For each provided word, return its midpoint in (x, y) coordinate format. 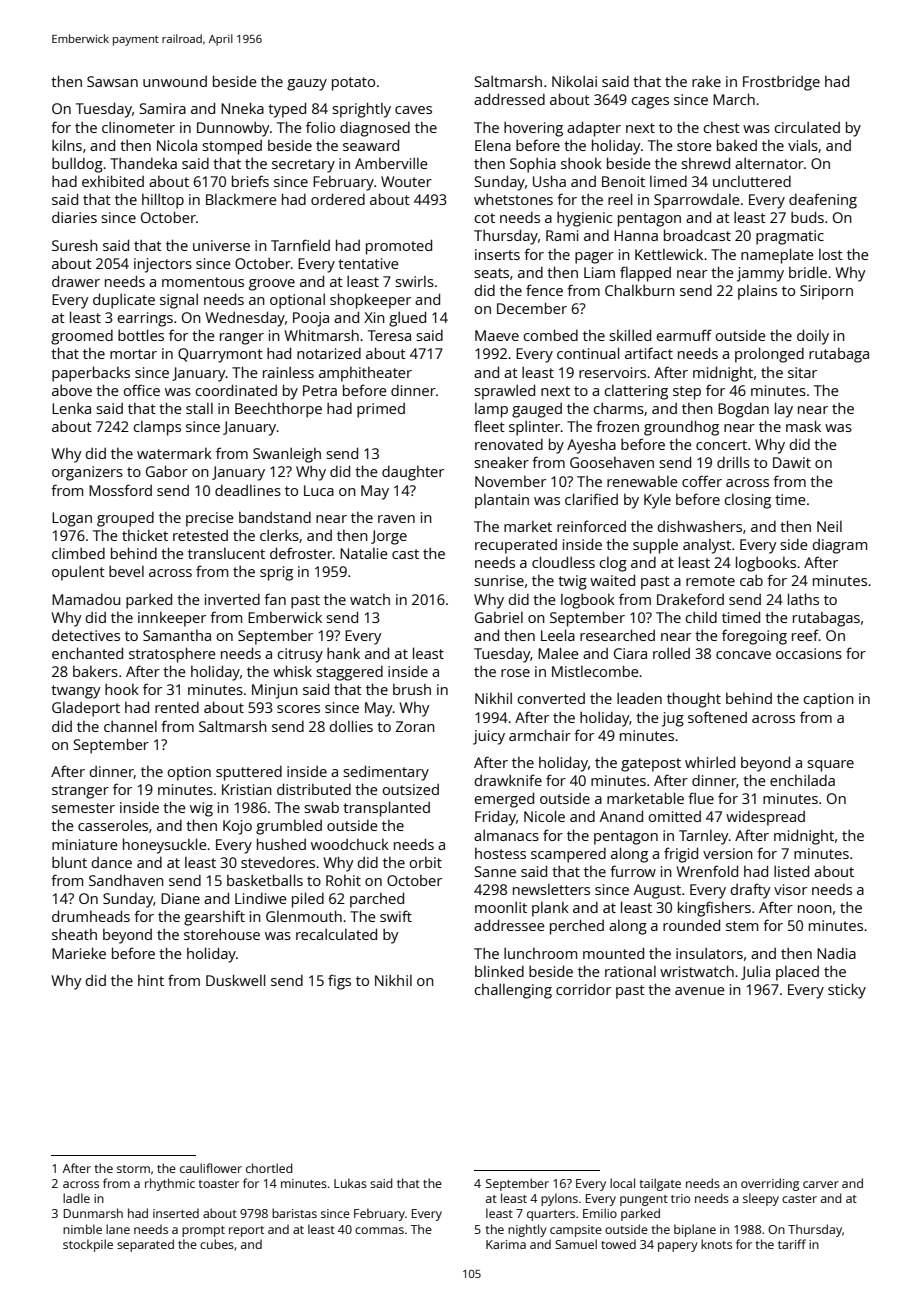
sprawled (504, 392)
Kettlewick (669, 254)
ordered (338, 199)
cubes (217, 1244)
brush (412, 689)
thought (694, 700)
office (142, 390)
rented (177, 707)
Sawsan (112, 81)
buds (807, 217)
